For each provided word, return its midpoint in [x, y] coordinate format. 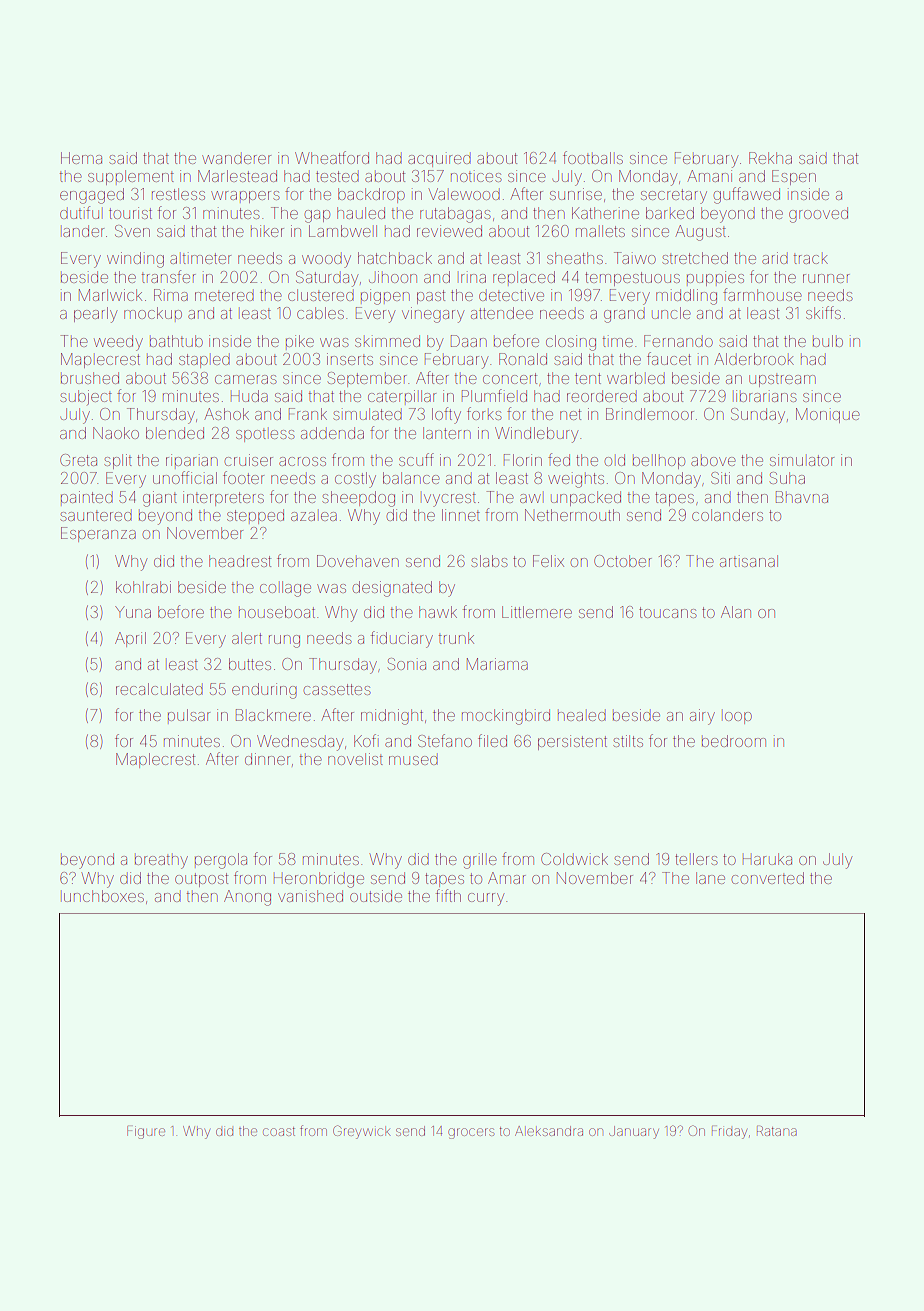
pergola [221, 861]
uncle [671, 313]
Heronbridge [319, 880]
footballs [593, 157]
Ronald [523, 359]
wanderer [237, 158]
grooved [818, 215]
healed [582, 715]
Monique [828, 415]
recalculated [159, 689]
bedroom [734, 741]
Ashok [226, 414]
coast [279, 1131]
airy [702, 717]
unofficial [185, 477]
